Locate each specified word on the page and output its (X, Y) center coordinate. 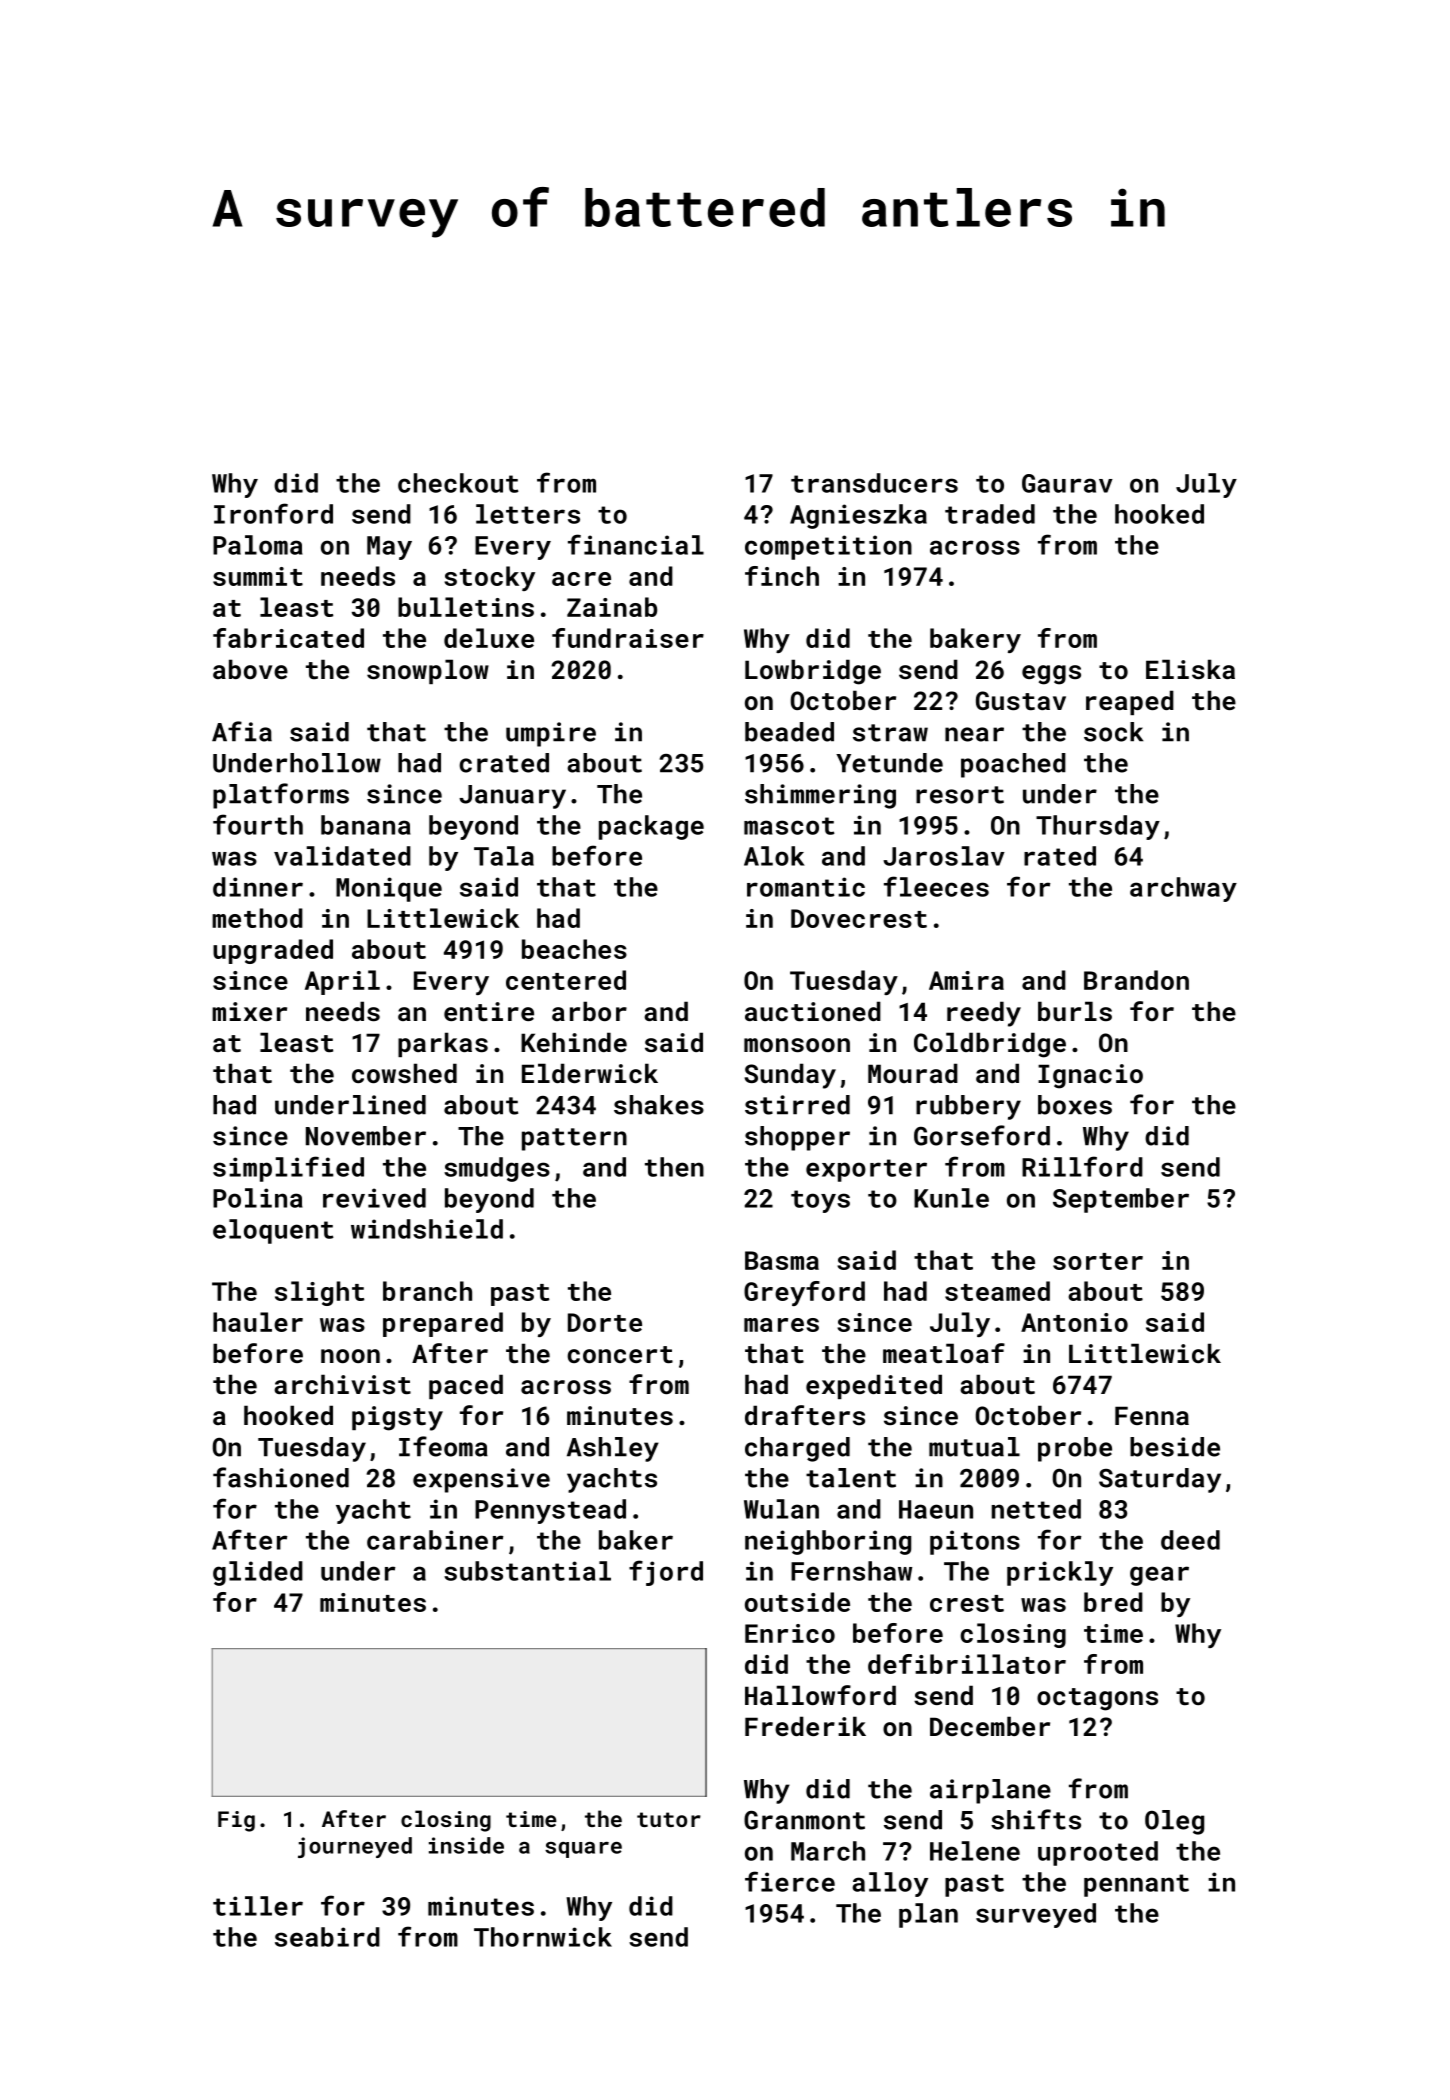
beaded (789, 732)
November (366, 1136)
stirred (797, 1105)
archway (1183, 889)
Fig (236, 1821)
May (389, 548)
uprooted (1098, 1853)
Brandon (1136, 980)
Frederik (805, 1726)
